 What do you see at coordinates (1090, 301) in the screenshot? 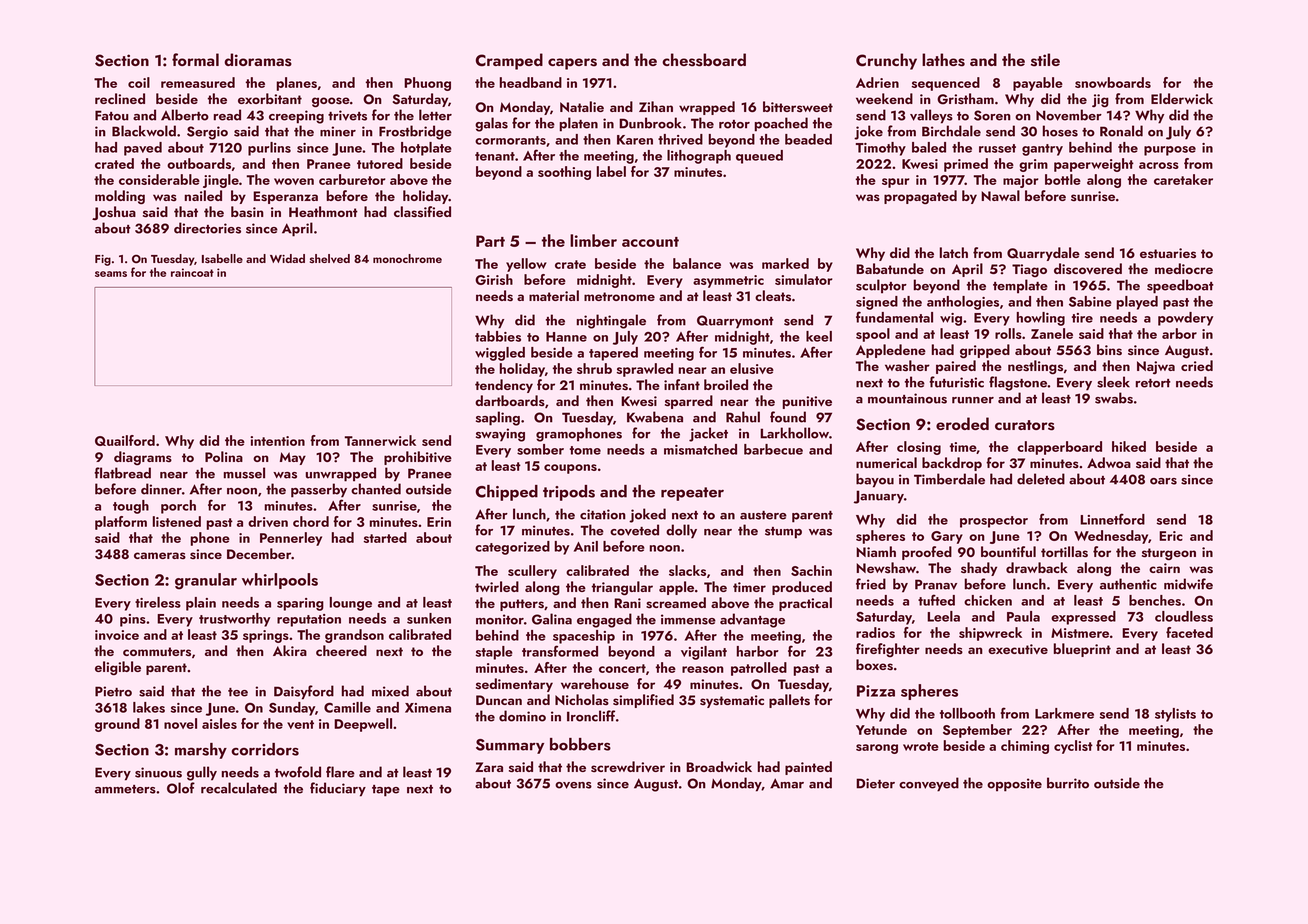
I see `Sabine` at bounding box center [1090, 301].
